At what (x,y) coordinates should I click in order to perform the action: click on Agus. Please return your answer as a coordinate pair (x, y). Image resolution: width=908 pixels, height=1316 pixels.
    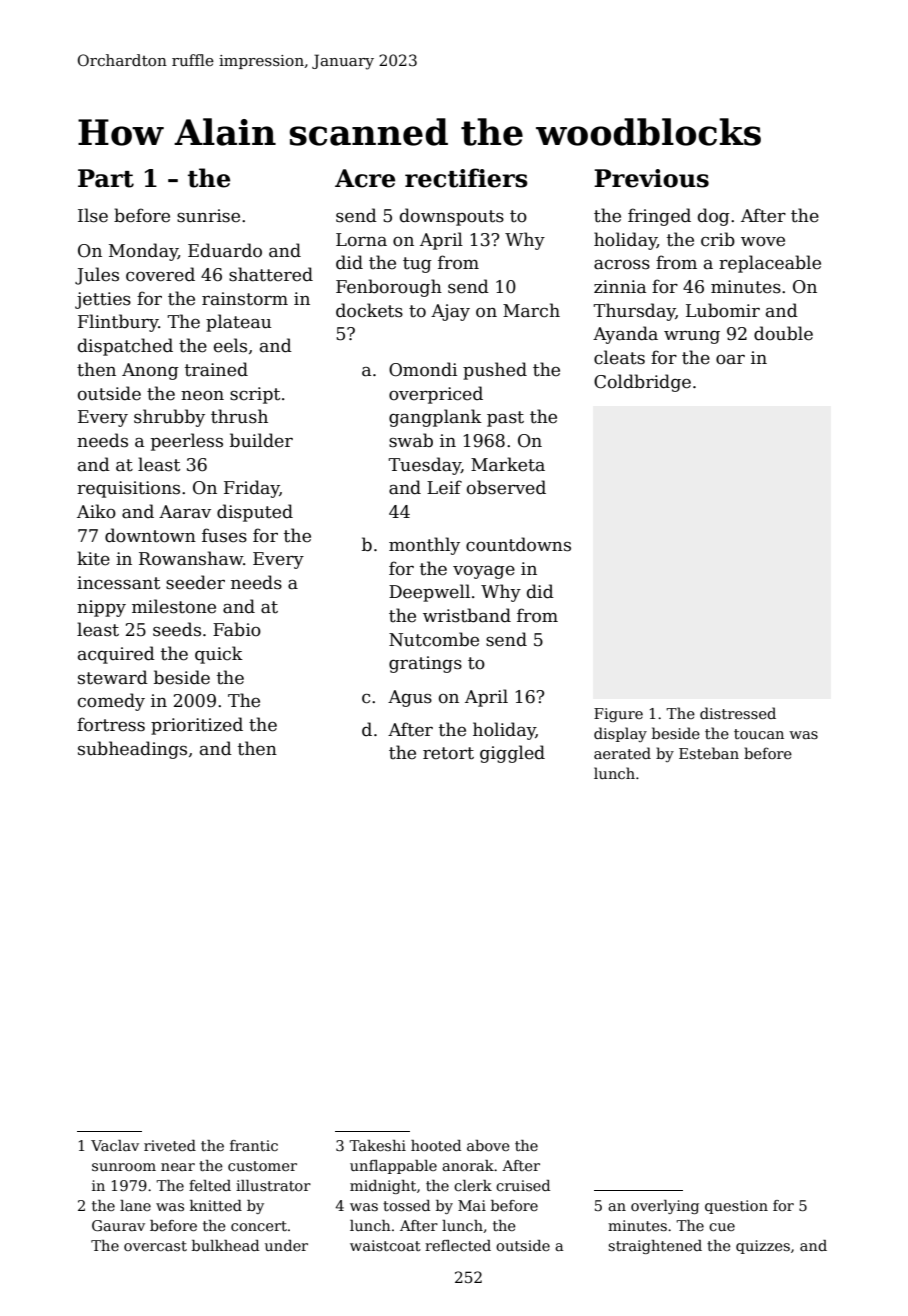
    Looking at the image, I should click on (410, 698).
